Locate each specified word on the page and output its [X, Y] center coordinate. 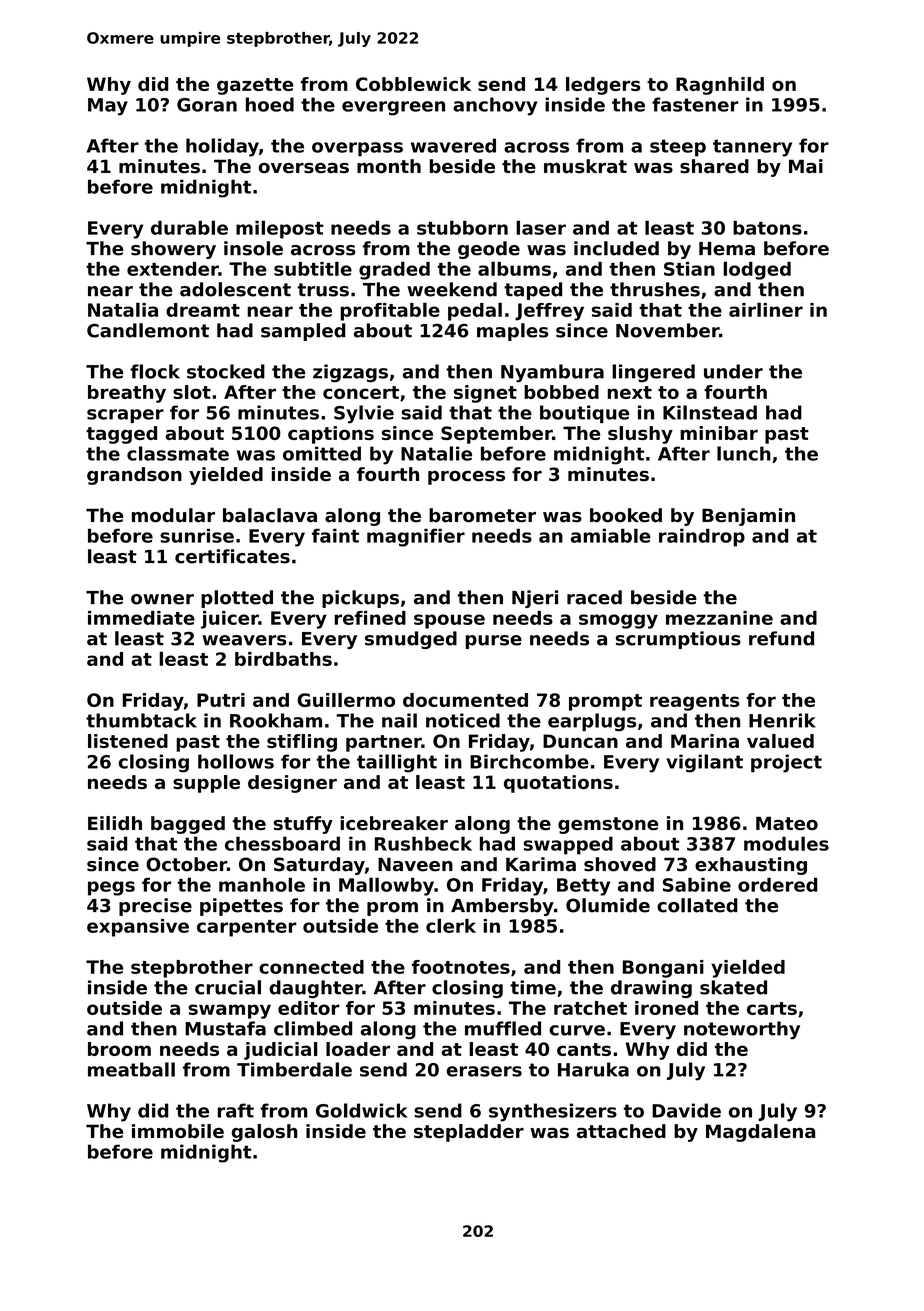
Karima [541, 864]
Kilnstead [710, 412]
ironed [666, 1008]
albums [514, 268]
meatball [131, 1069]
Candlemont [148, 330]
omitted [322, 453]
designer [292, 784]
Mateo [787, 823]
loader [358, 1049]
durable [189, 227]
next [630, 392]
